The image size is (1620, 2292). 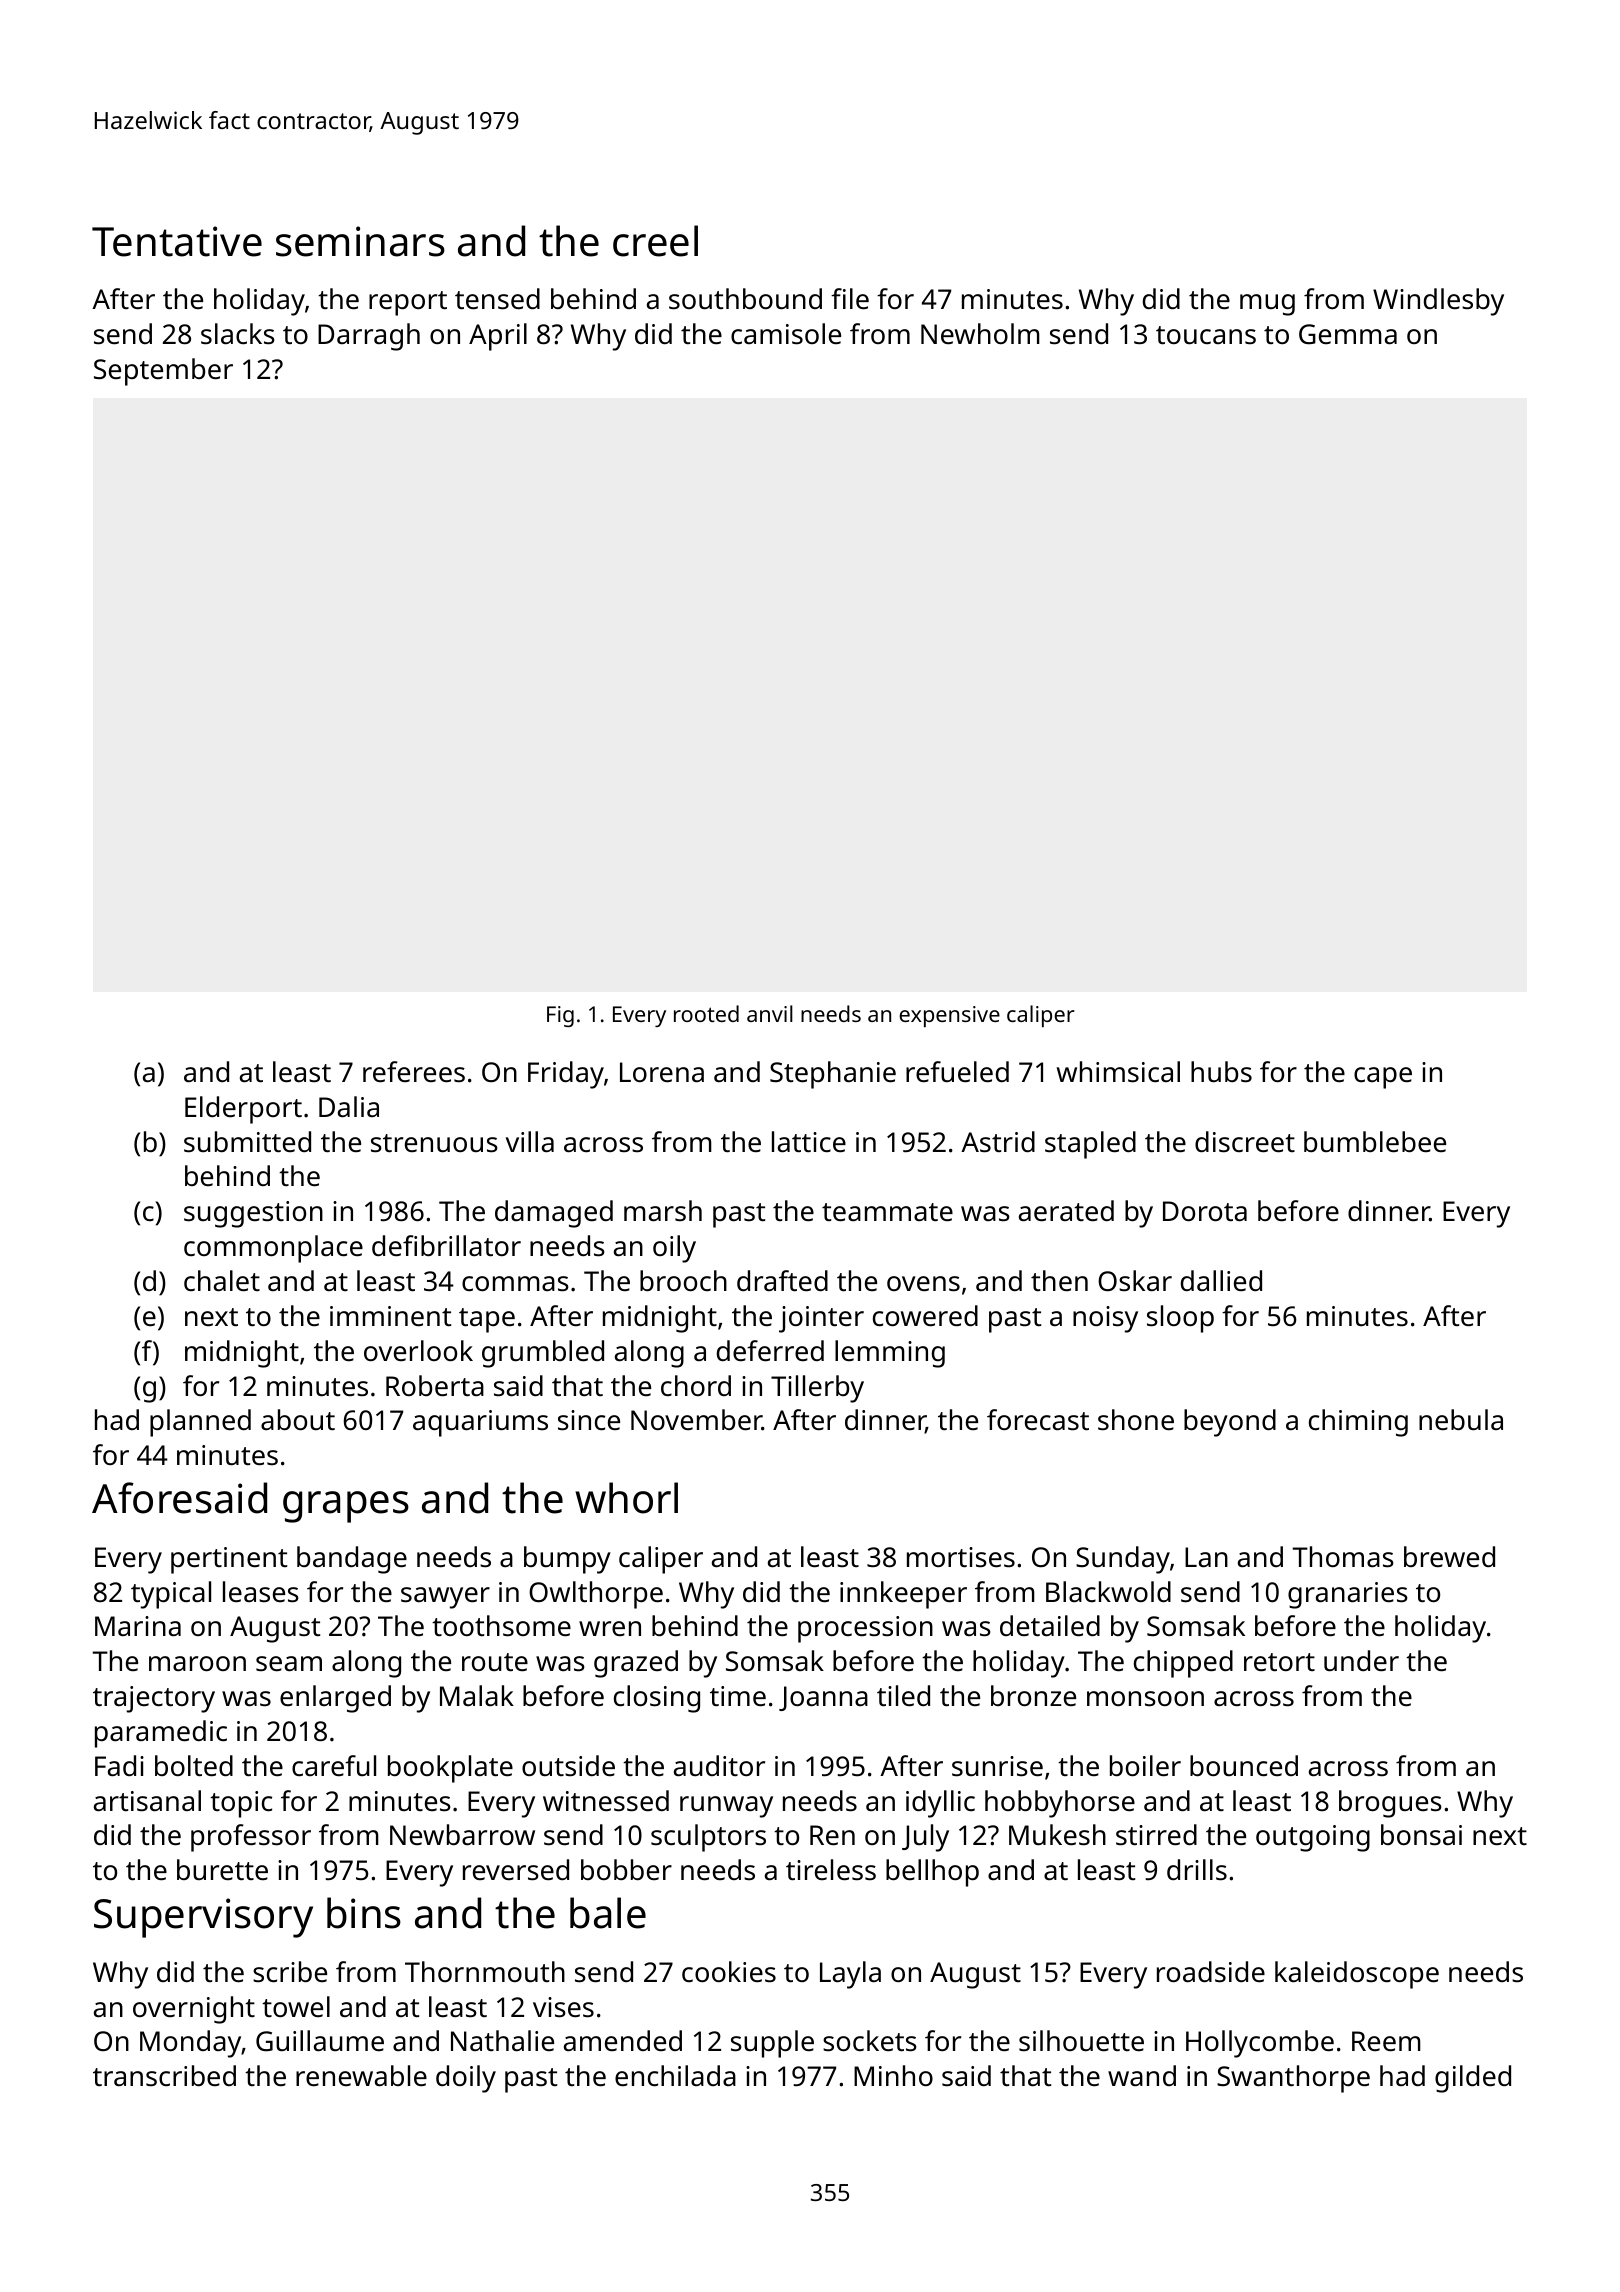 What do you see at coordinates (890, 1354) in the screenshot?
I see `lemming` at bounding box center [890, 1354].
